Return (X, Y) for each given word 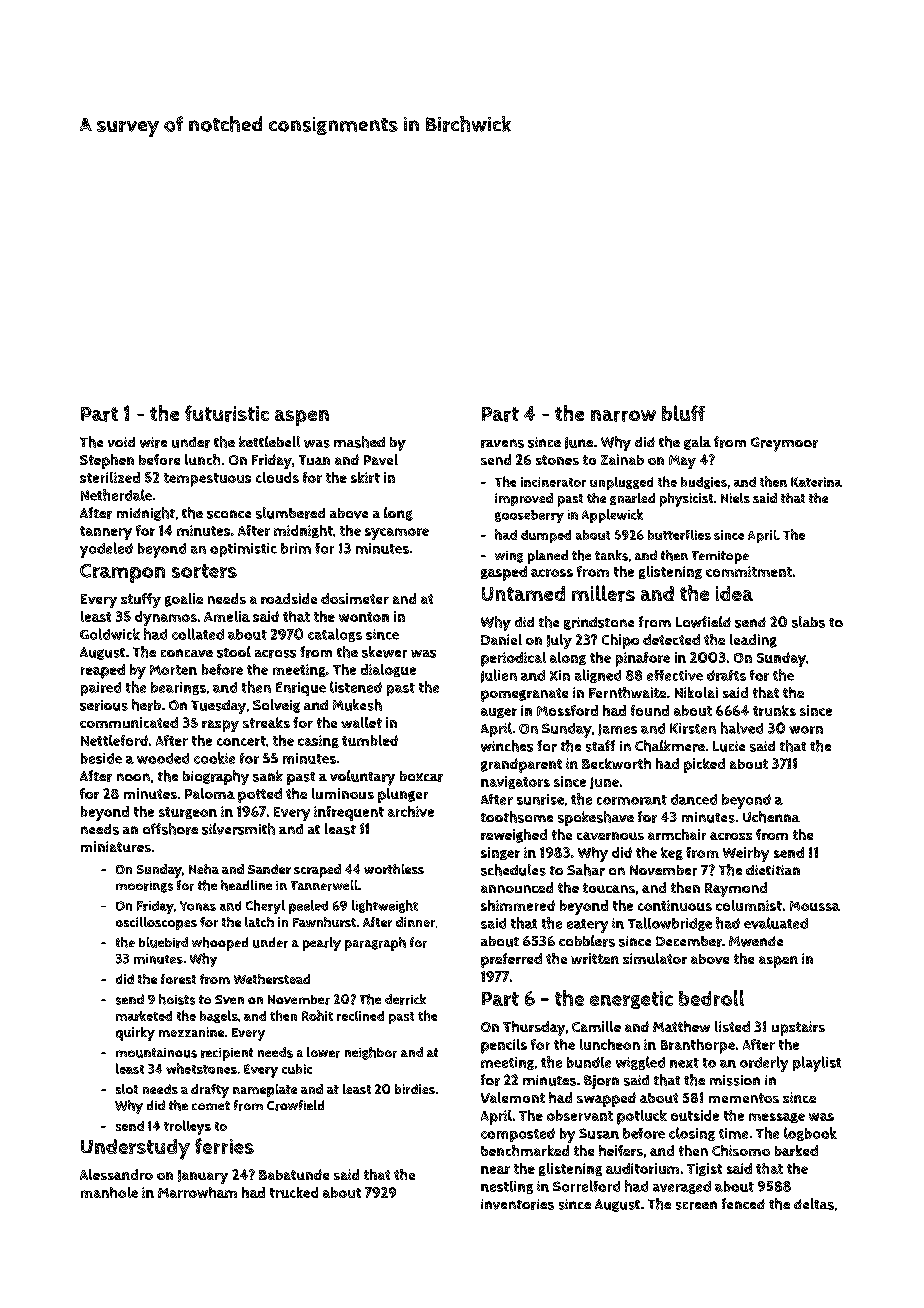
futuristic (227, 413)
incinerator (553, 482)
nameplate (265, 1090)
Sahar (586, 870)
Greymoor (784, 444)
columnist (749, 905)
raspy (220, 726)
